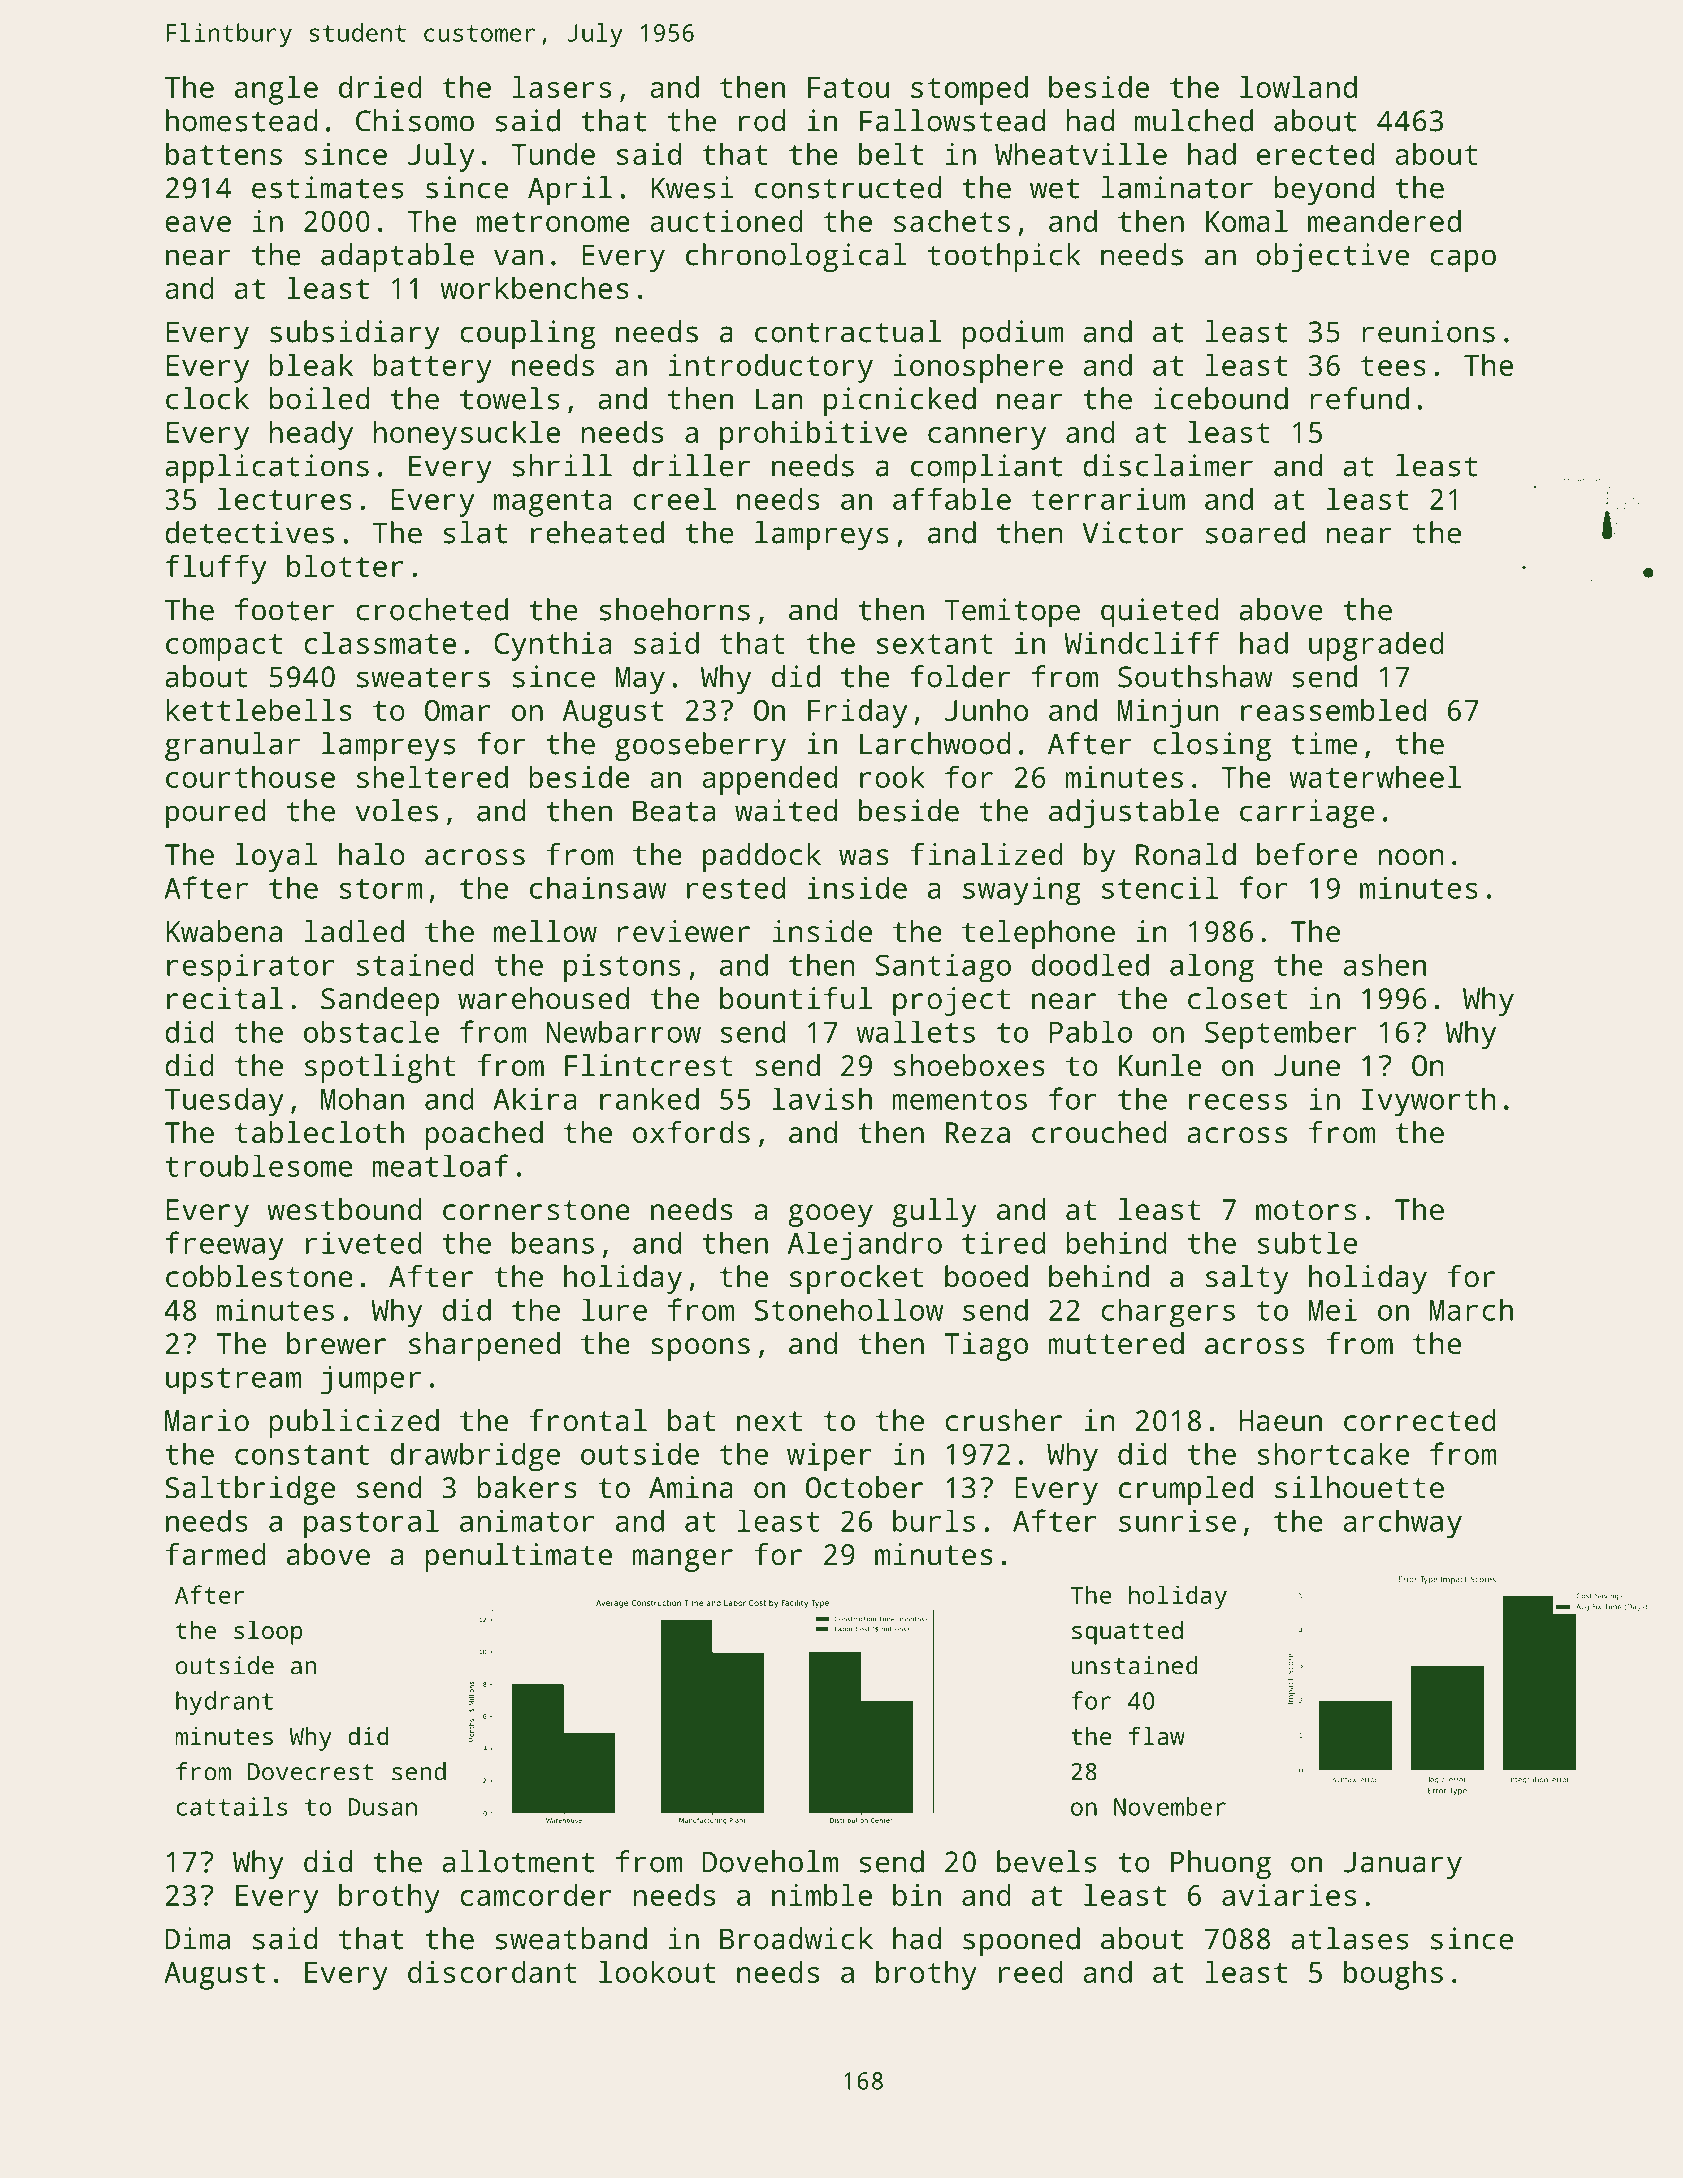 This document has height=2178, width=1683. I want to click on terrarium, so click(1108, 499).
